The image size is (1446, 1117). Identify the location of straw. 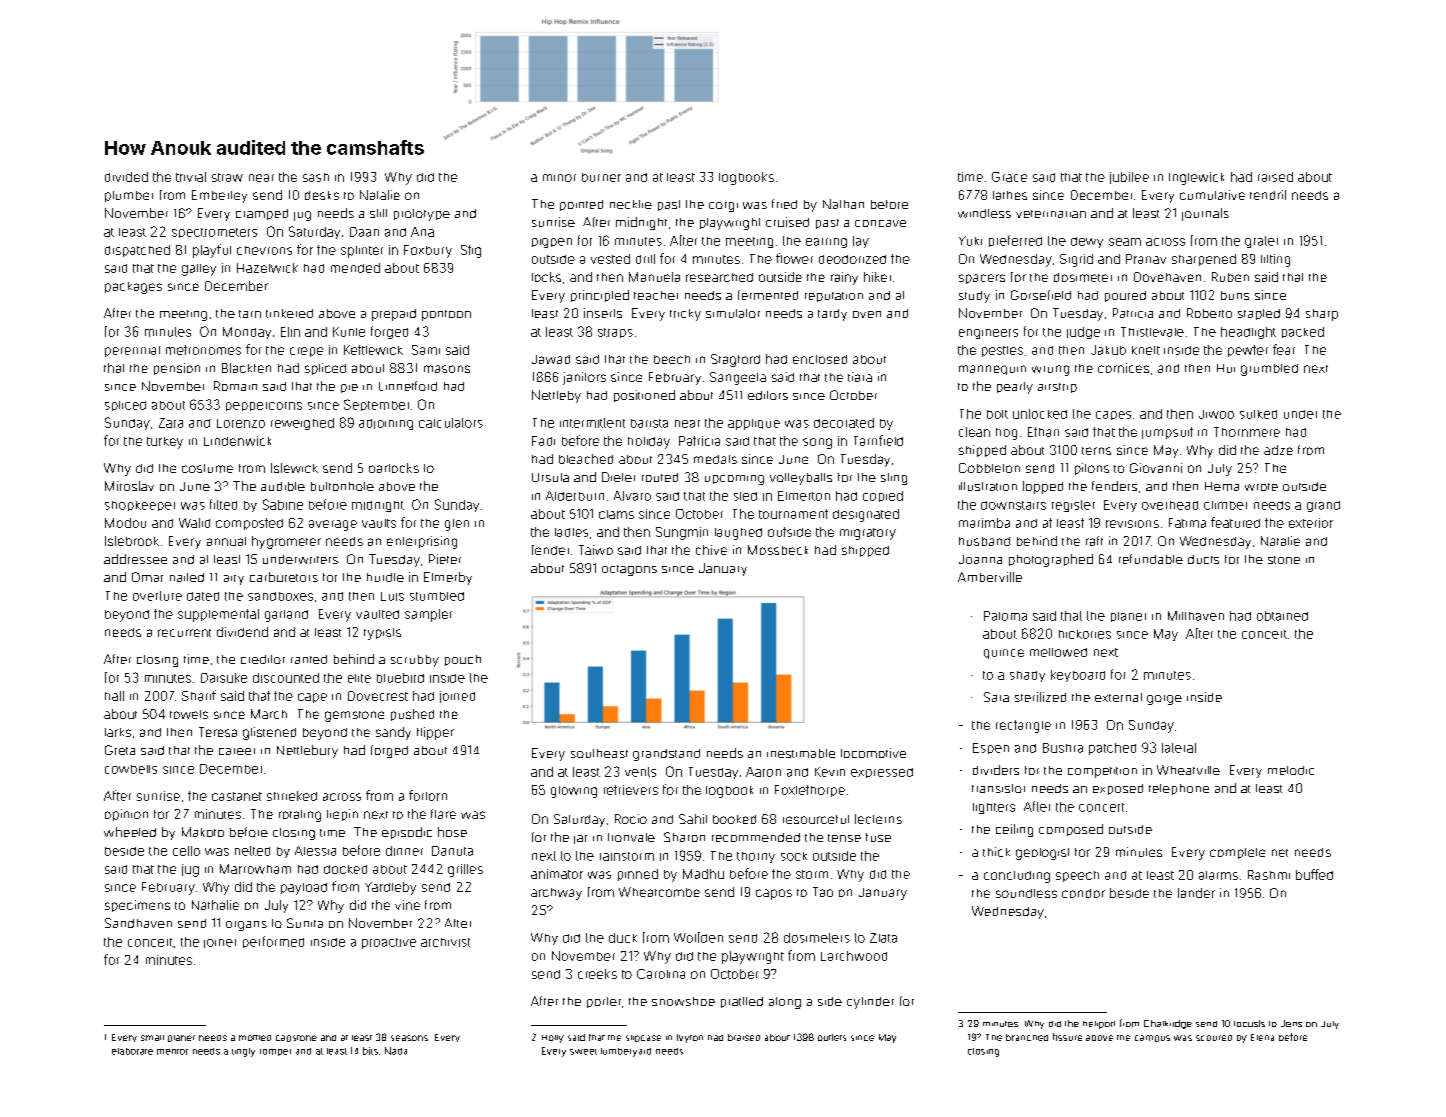
(227, 177).
